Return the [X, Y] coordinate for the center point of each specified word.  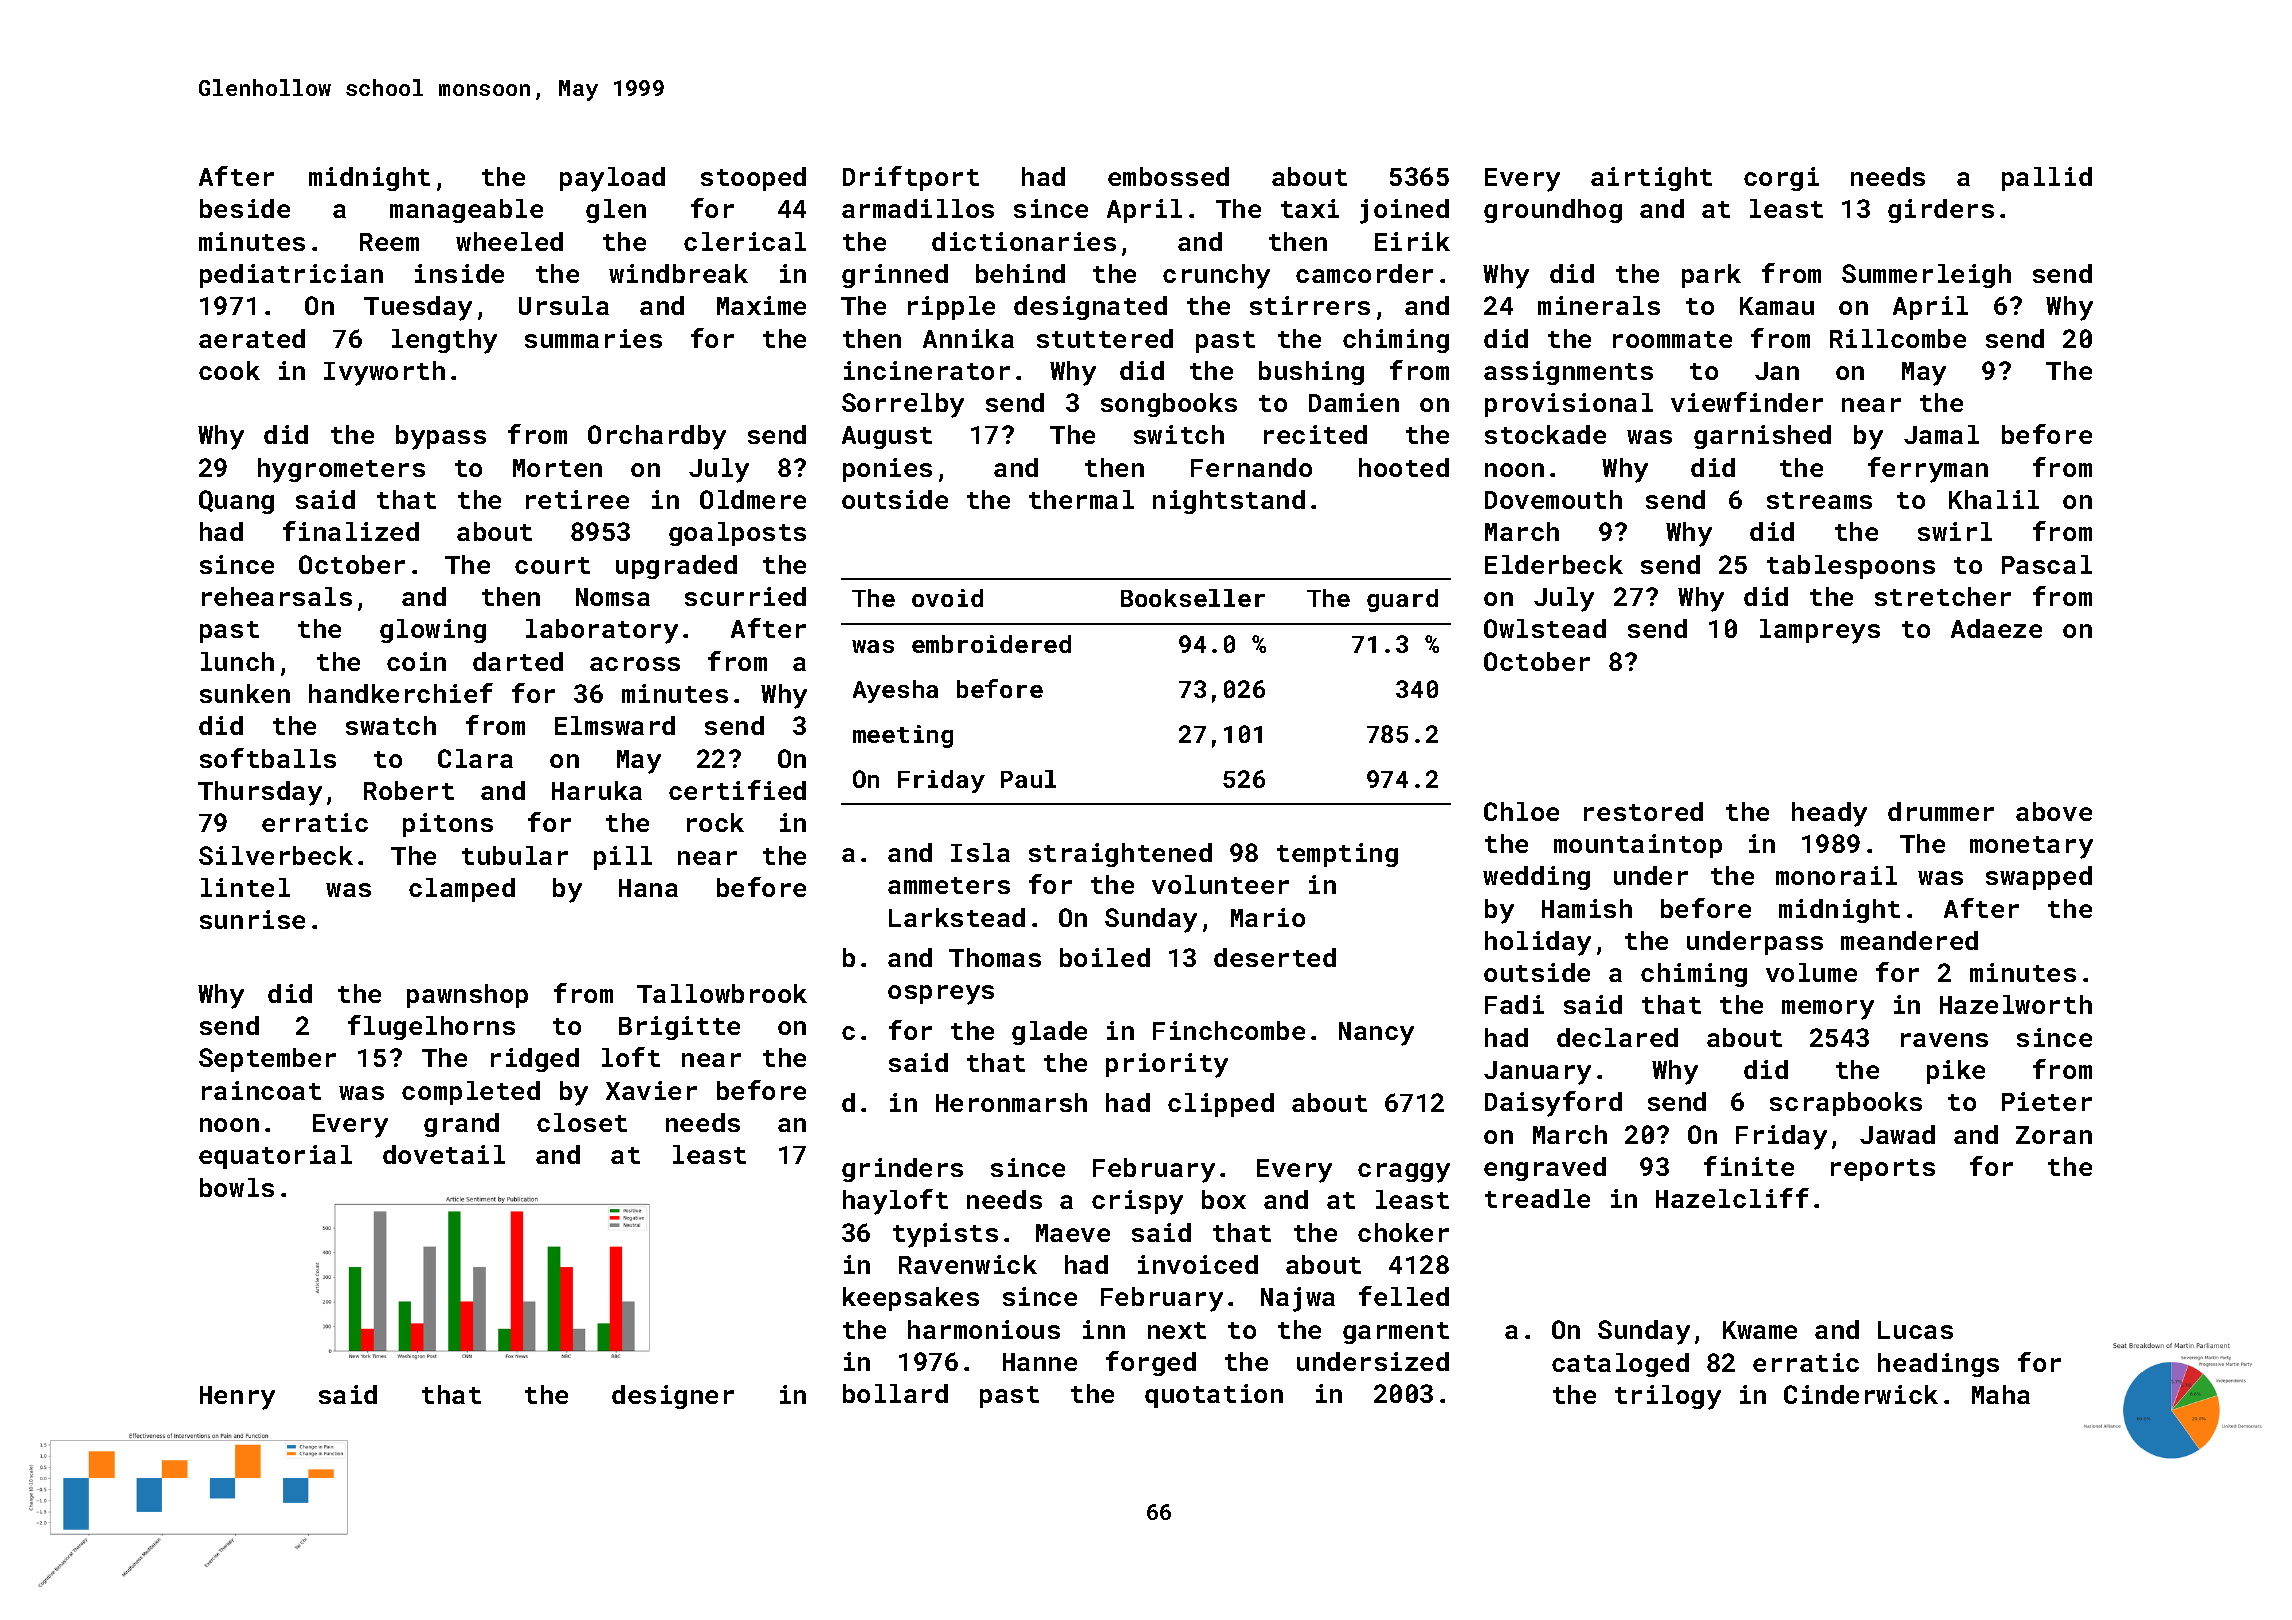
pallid [2047, 179]
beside [245, 208]
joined [1404, 211]
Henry [237, 1398]
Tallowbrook [722, 993]
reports [1883, 1170]
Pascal [2047, 564]
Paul [1028, 779]
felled [1404, 1296]
